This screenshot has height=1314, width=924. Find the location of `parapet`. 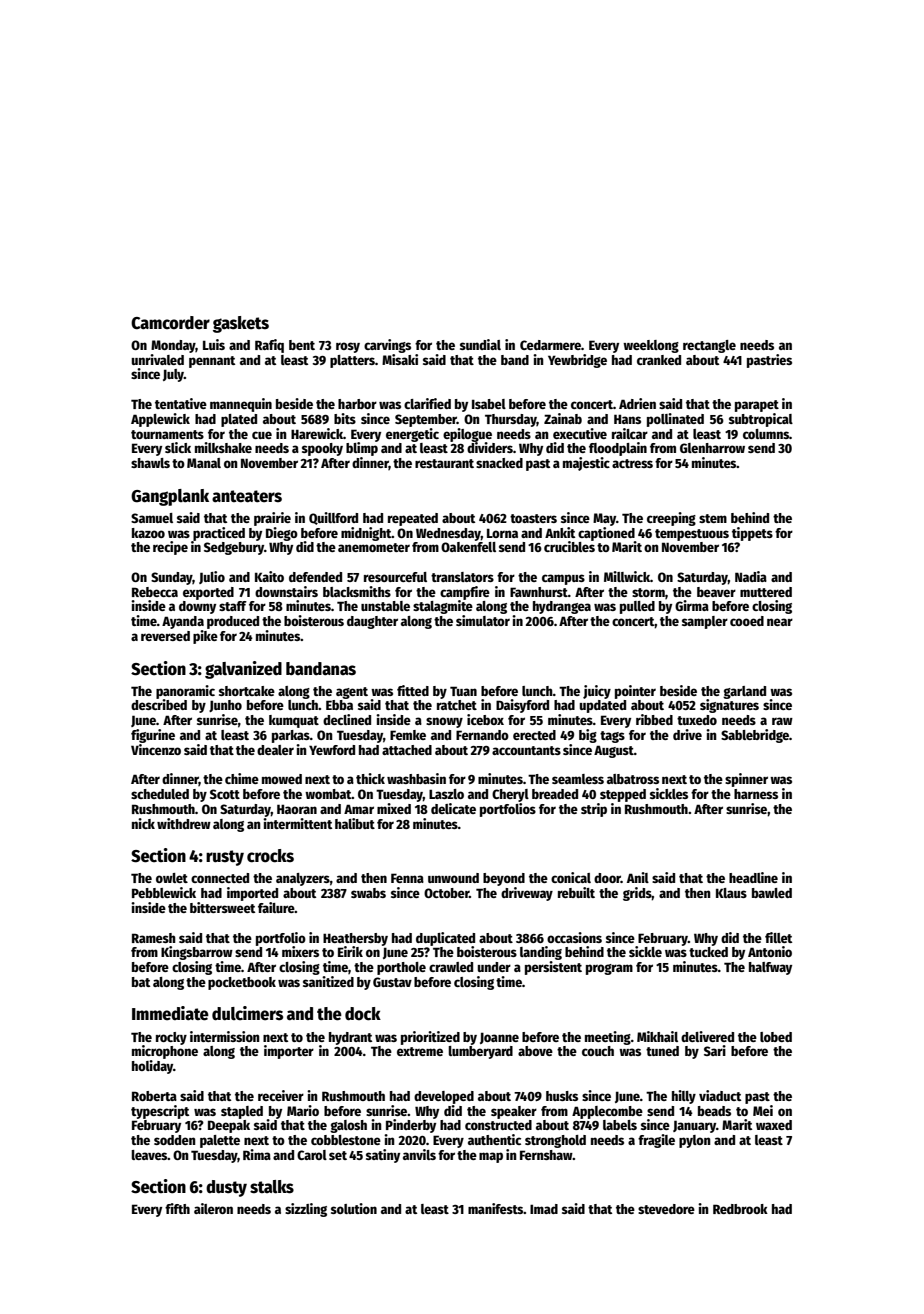

parapet is located at coordinates (757, 406).
